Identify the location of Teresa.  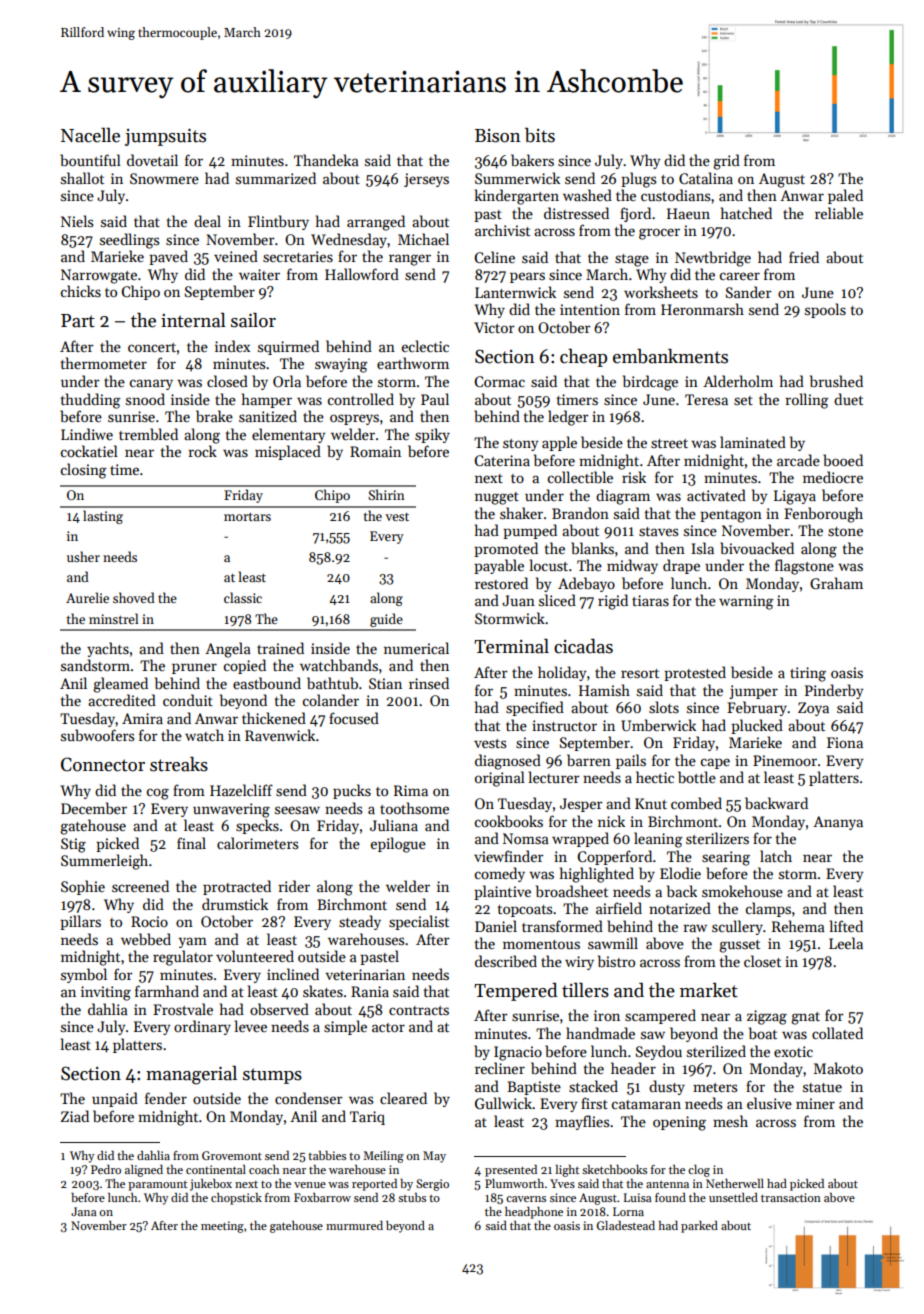
(706, 399).
